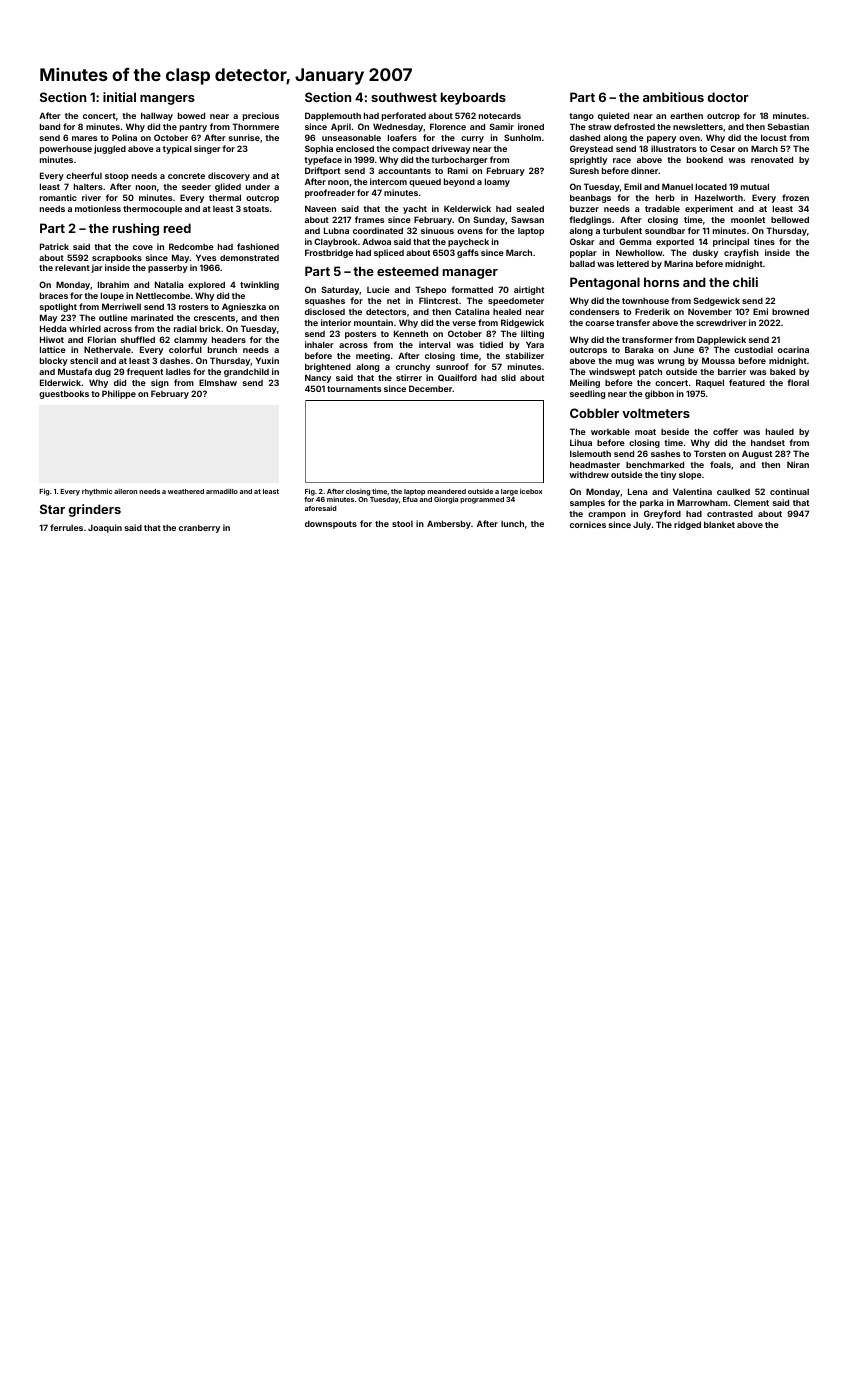 The height and width of the screenshot is (1400, 849). Describe the element at coordinates (673, 97) in the screenshot. I see `ambitious` at that location.
